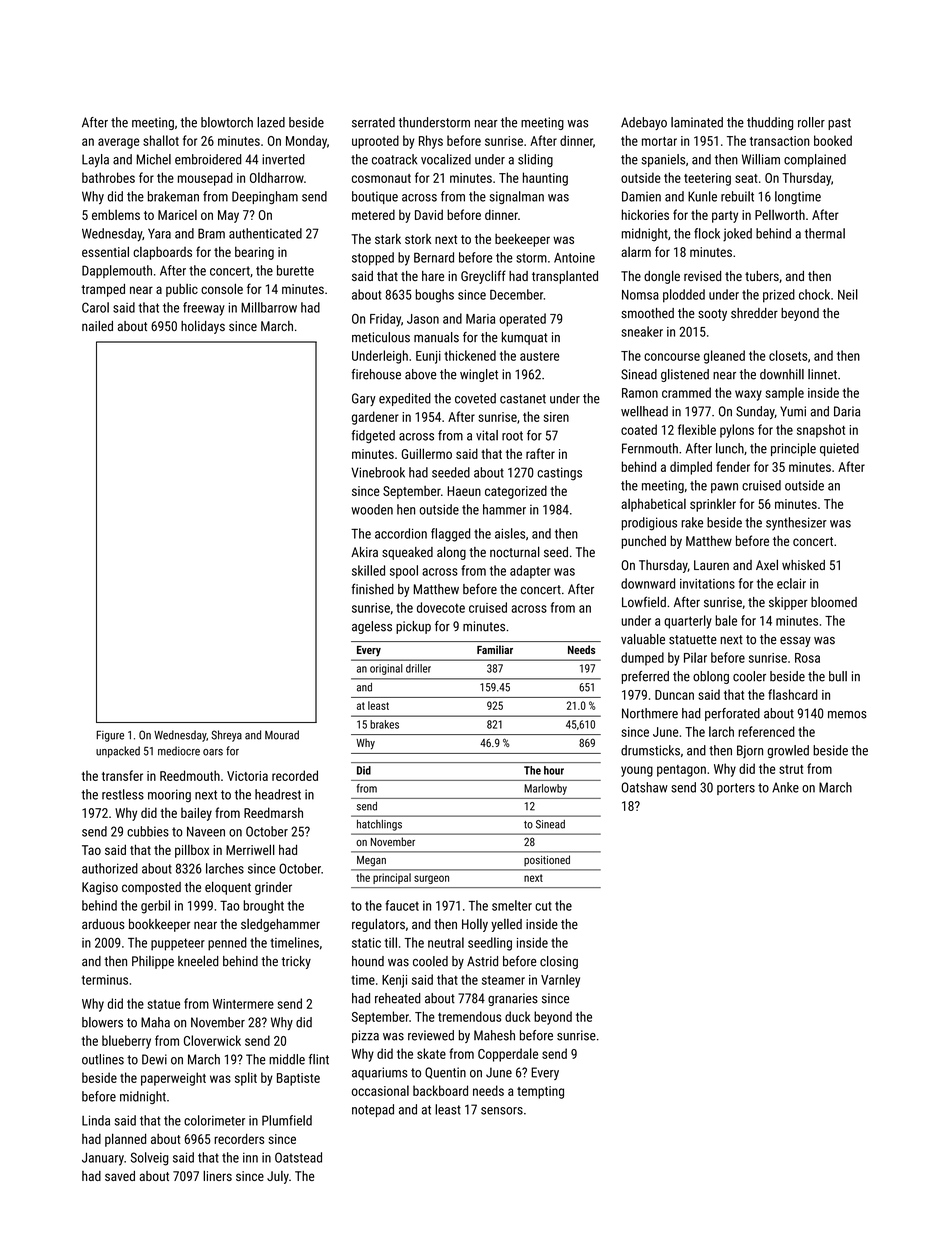 Image resolution: width=952 pixels, height=1233 pixels. I want to click on terminus, so click(105, 980).
